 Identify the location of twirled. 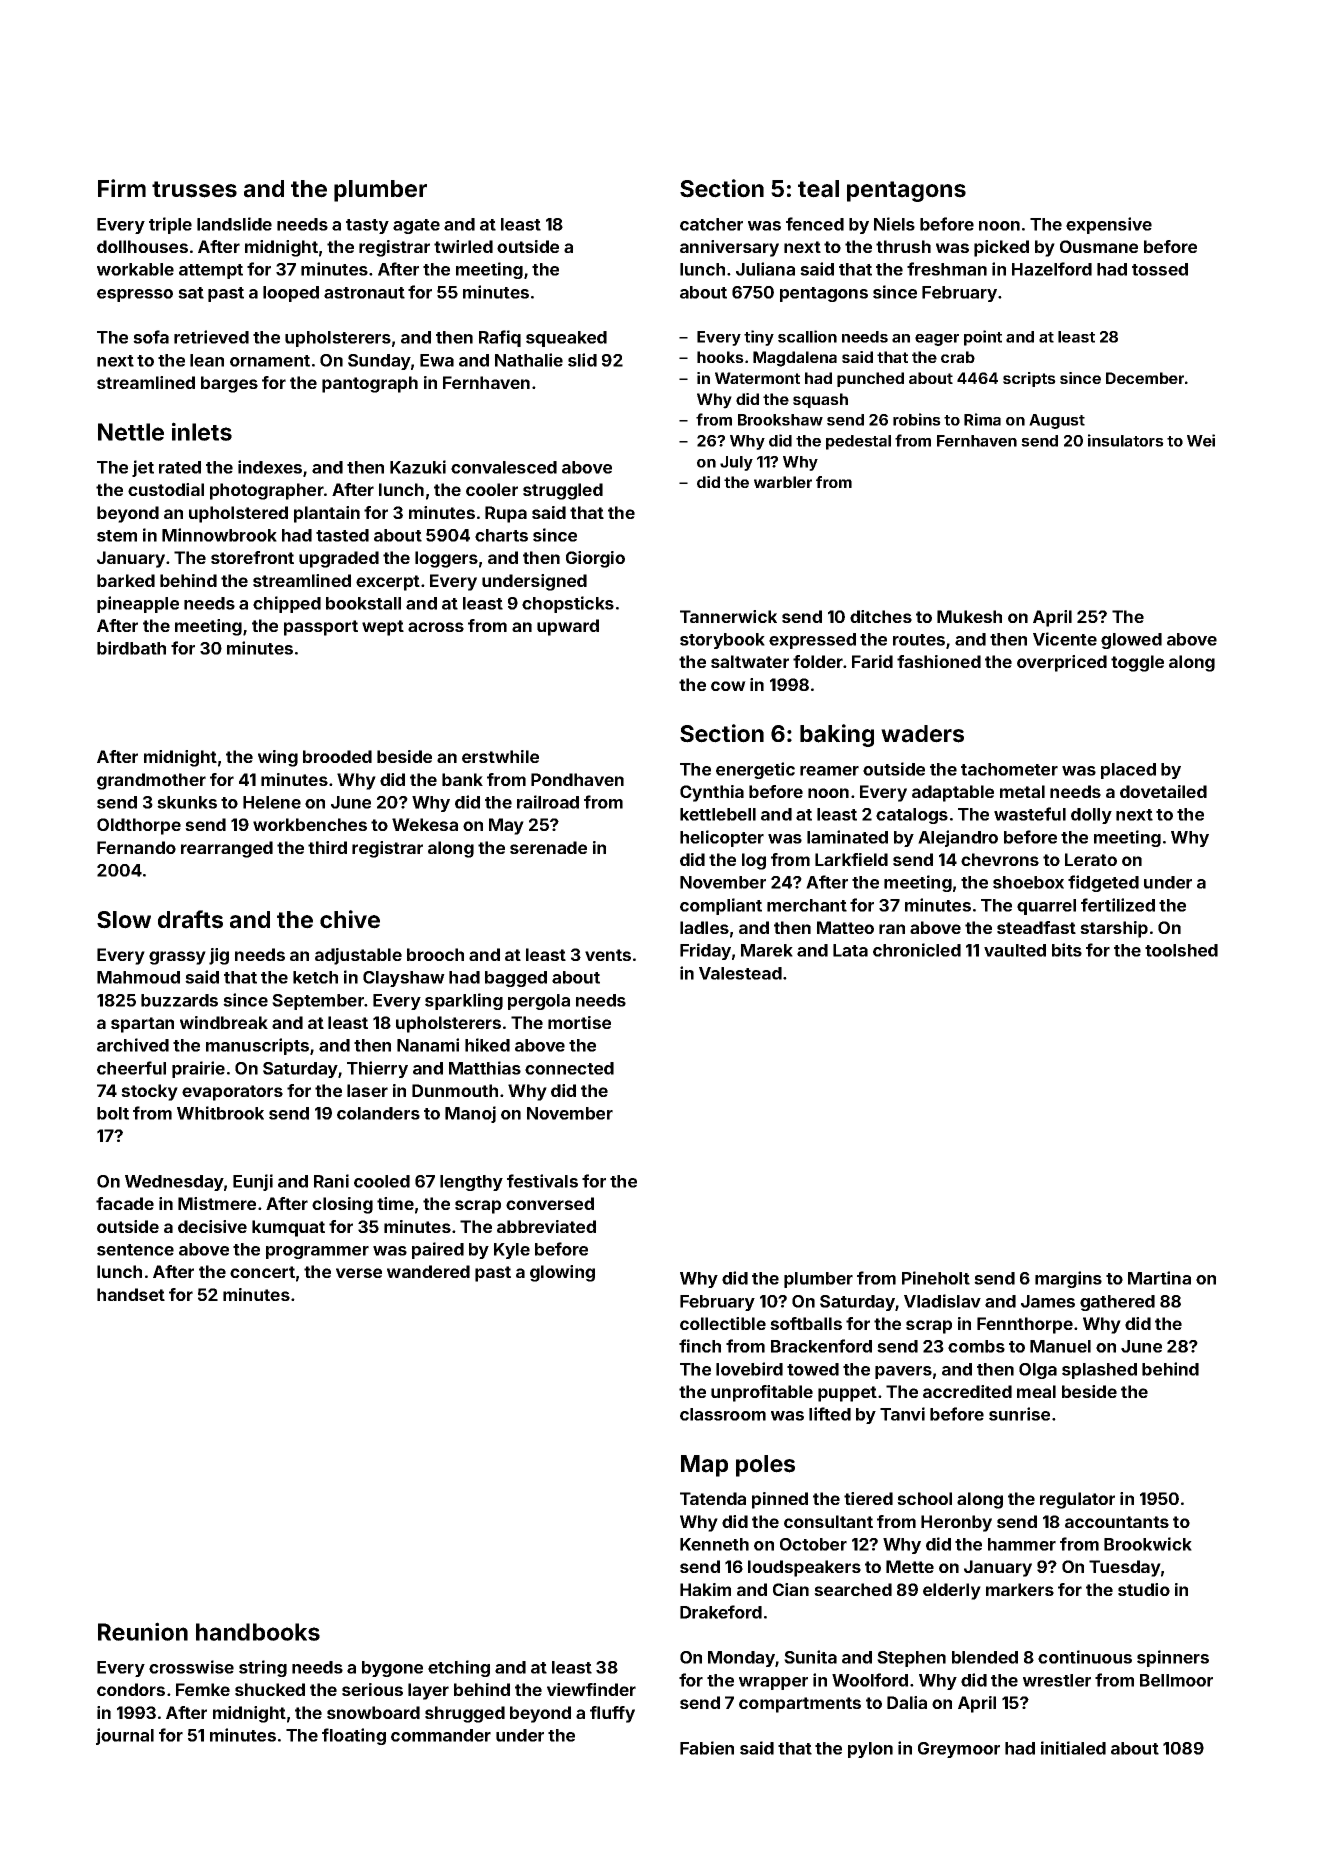
(463, 246).
